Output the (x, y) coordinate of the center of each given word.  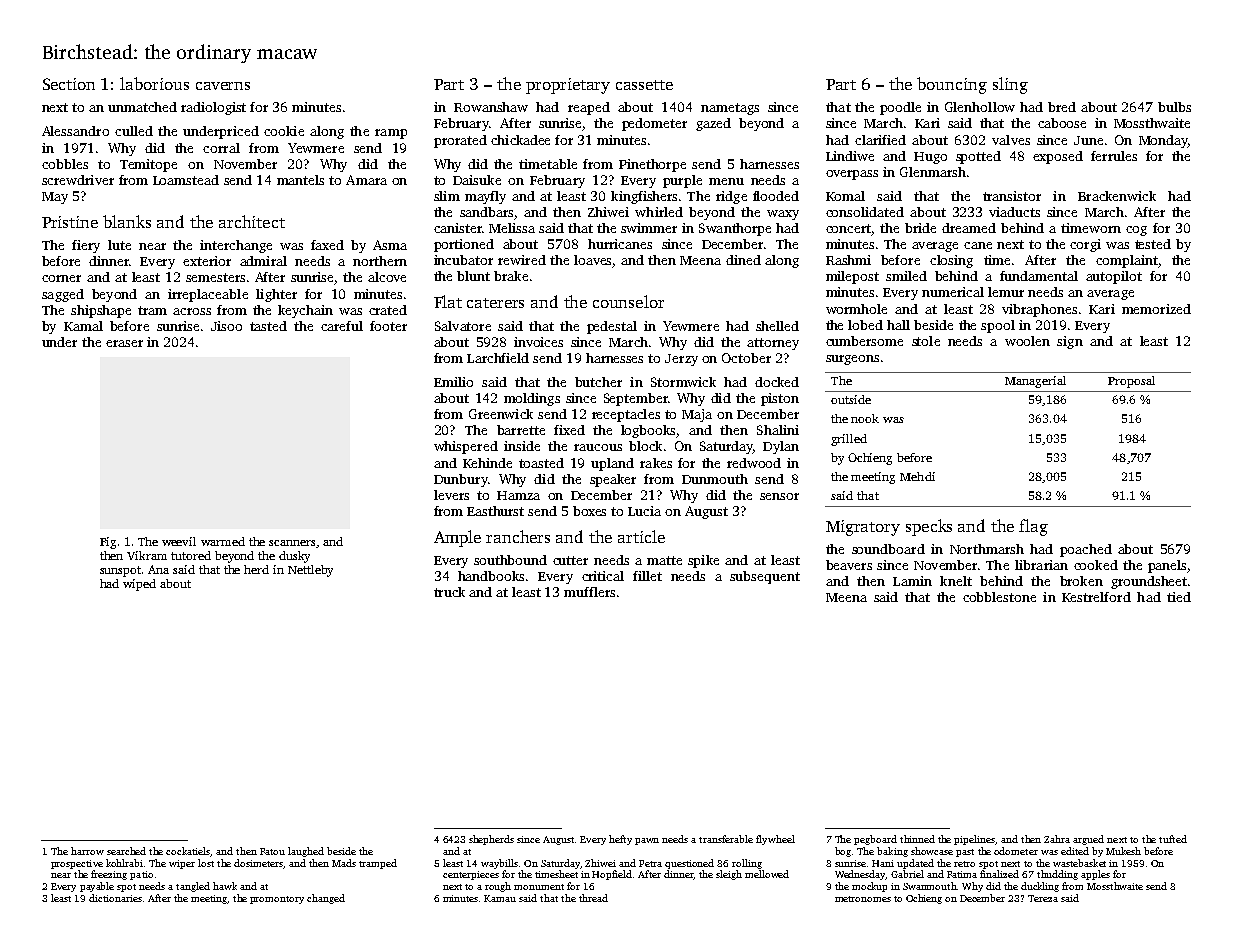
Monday (1163, 141)
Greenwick (501, 414)
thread (593, 898)
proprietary (568, 86)
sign (1070, 342)
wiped (139, 585)
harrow (87, 851)
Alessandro (75, 131)
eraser (124, 343)
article (641, 536)
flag (1033, 527)
